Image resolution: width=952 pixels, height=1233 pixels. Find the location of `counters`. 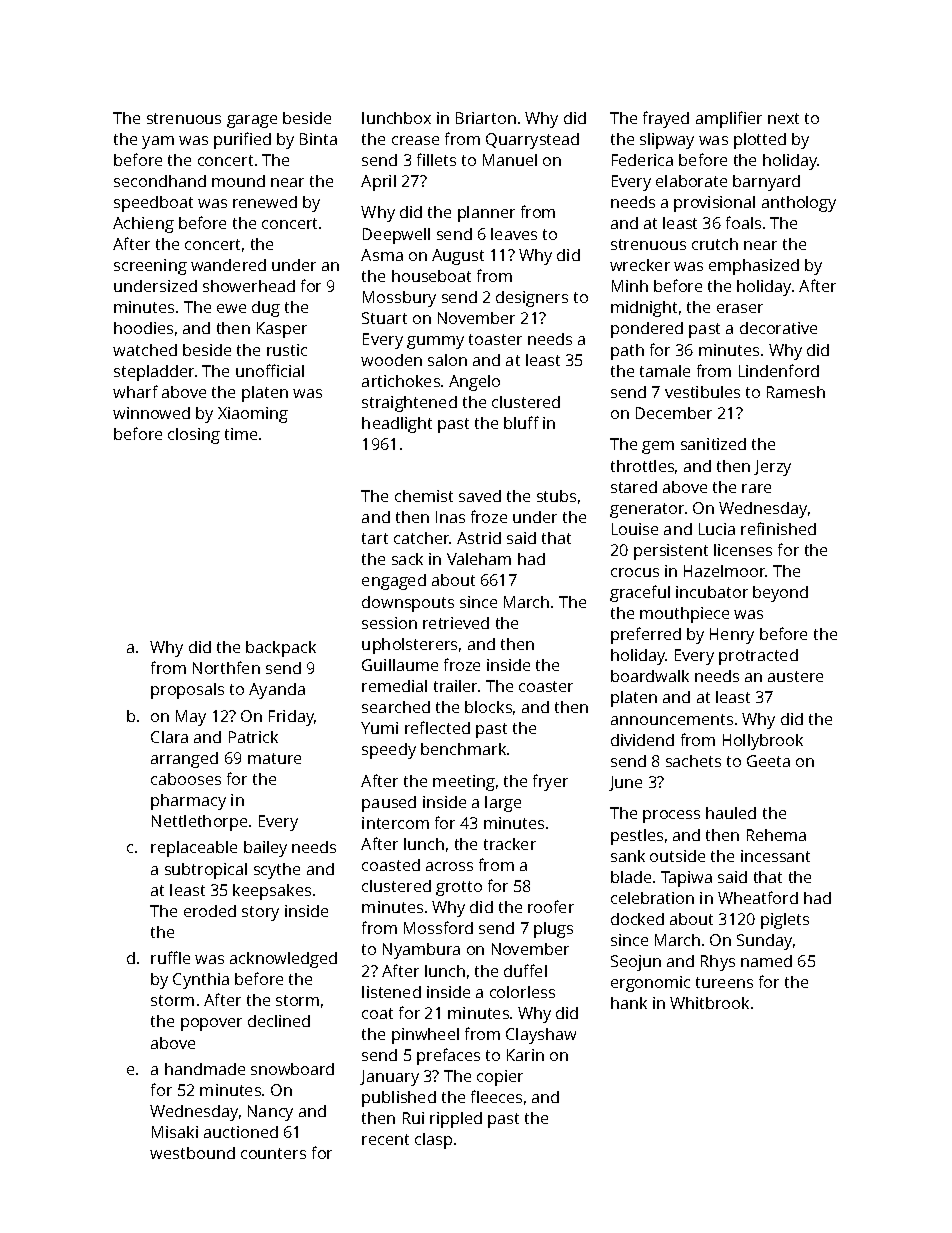

counters is located at coordinates (273, 1153).
